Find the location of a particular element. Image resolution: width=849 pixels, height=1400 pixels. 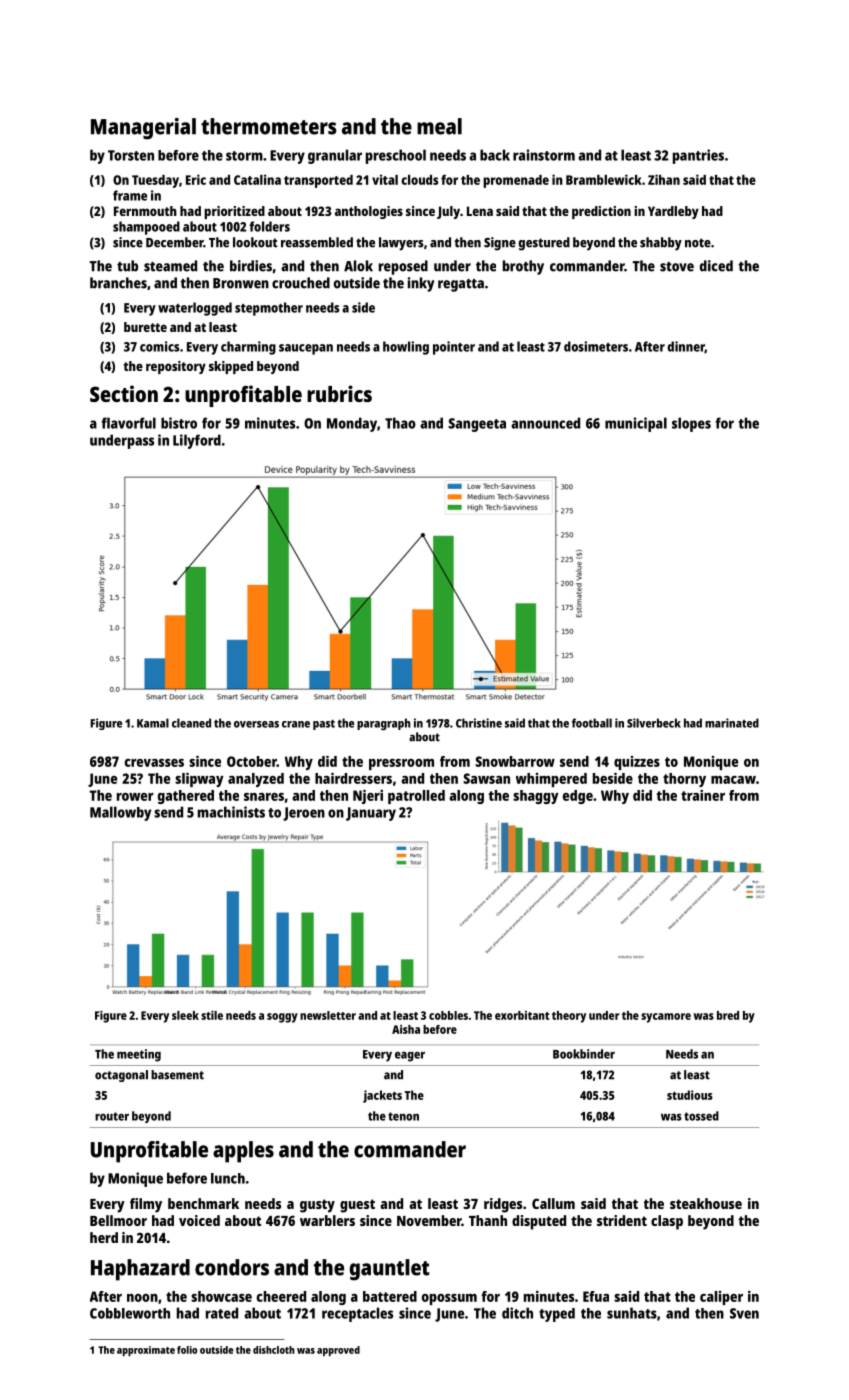

Aisha is located at coordinates (406, 1029).
